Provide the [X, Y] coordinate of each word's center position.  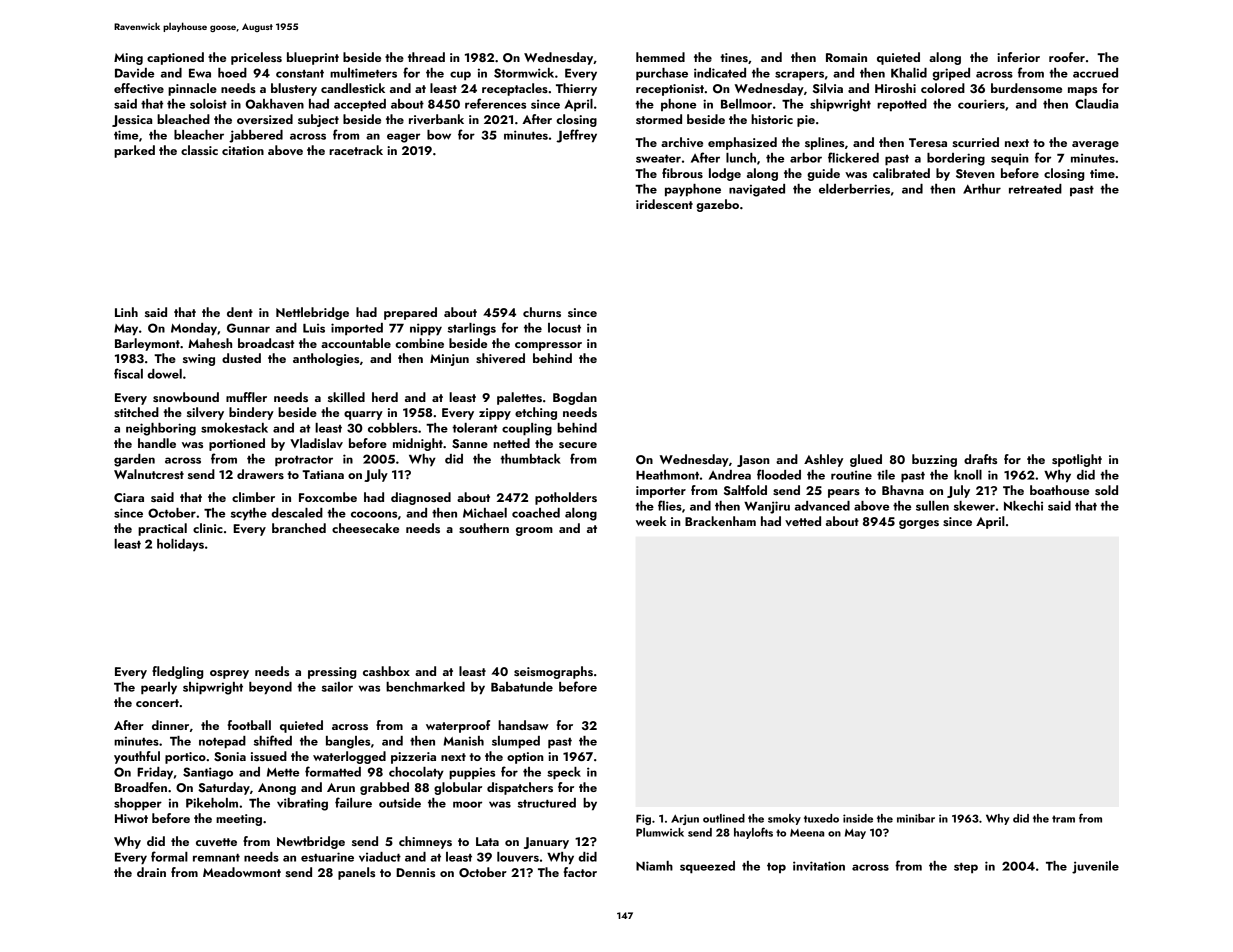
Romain [846, 57]
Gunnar [248, 328]
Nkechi [1023, 506]
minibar [916, 818]
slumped [516, 742]
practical [162, 529]
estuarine [327, 857]
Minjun [449, 360]
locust [564, 328]
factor [580, 872]
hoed [232, 73]
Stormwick [524, 73]
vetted [803, 521]
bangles [348, 742]
